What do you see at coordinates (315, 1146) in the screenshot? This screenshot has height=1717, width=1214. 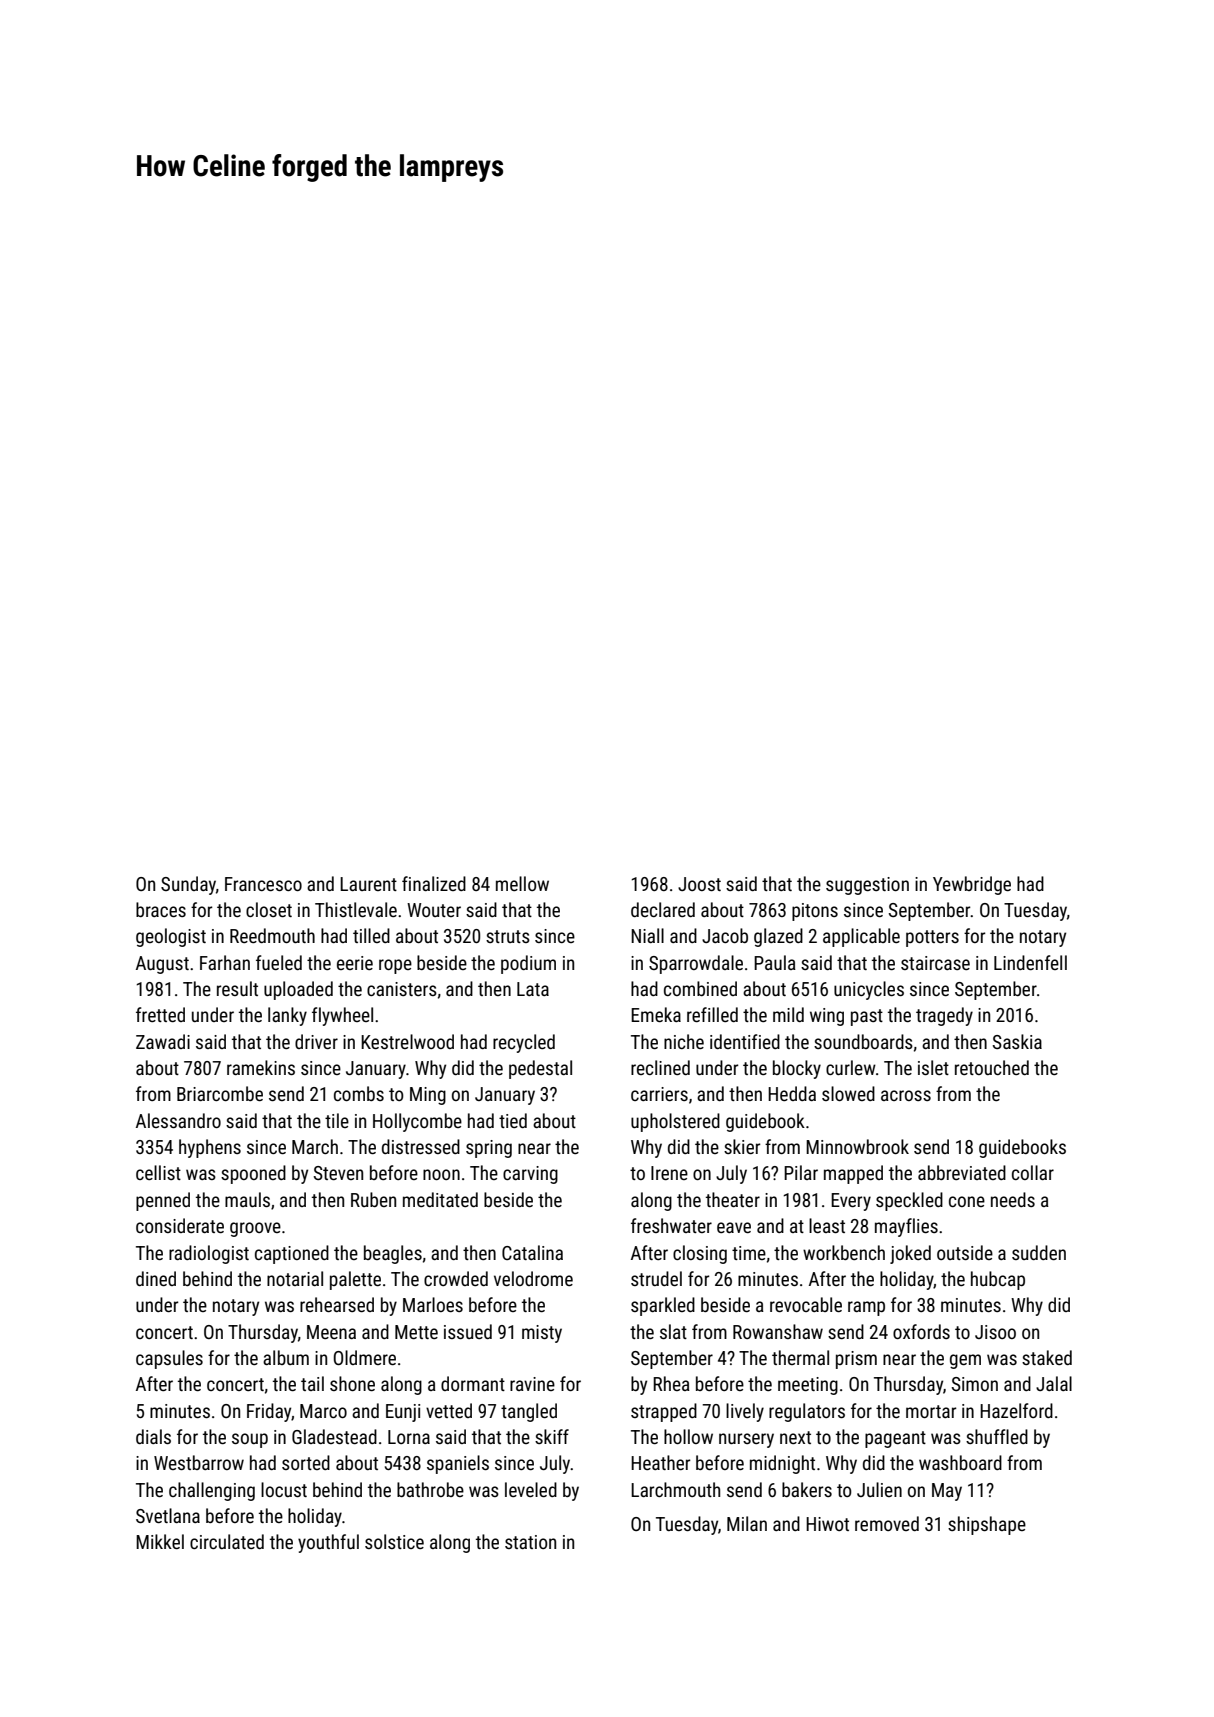 I see `March` at bounding box center [315, 1146].
